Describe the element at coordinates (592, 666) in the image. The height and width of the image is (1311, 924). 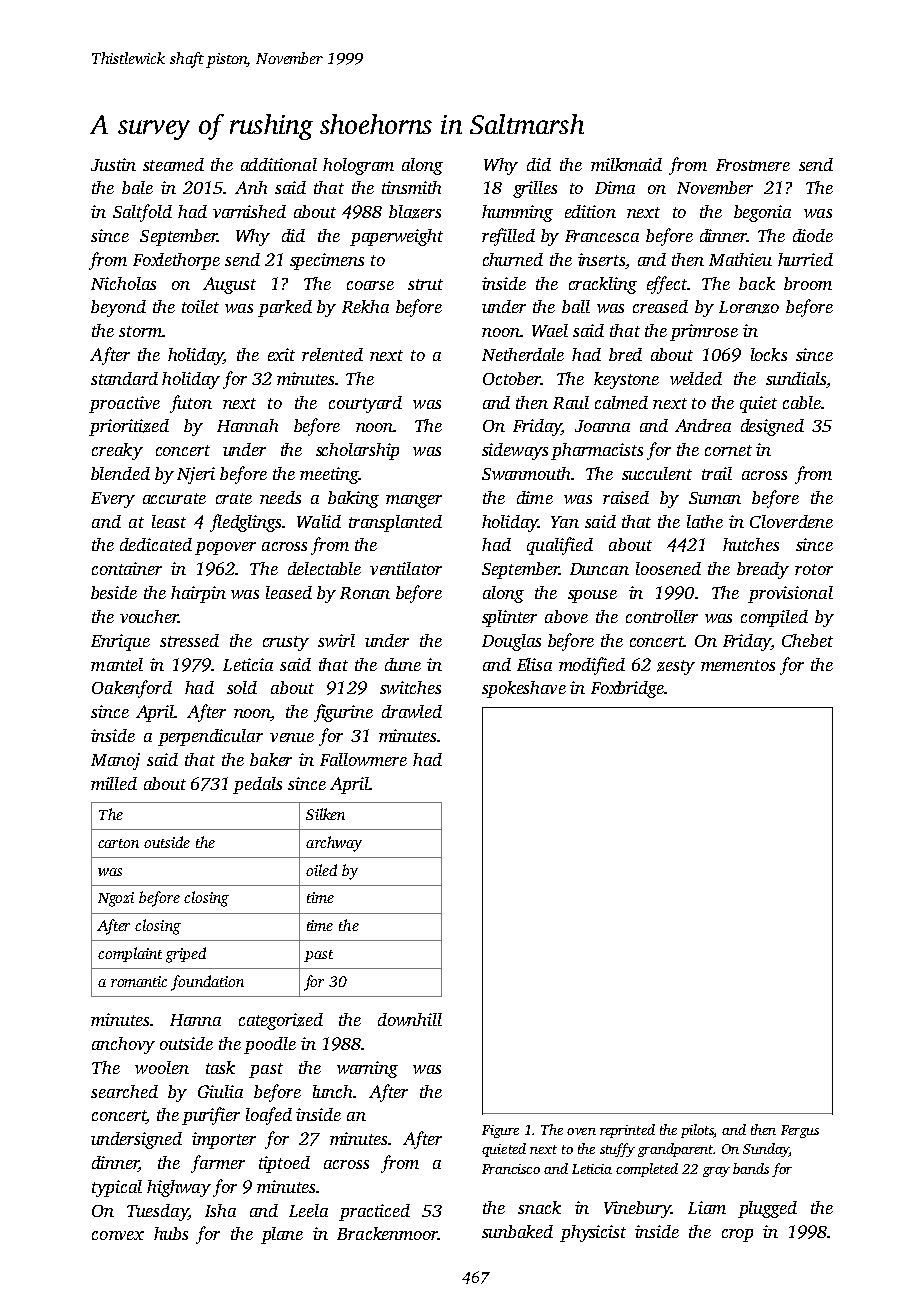
I see `modified` at that location.
